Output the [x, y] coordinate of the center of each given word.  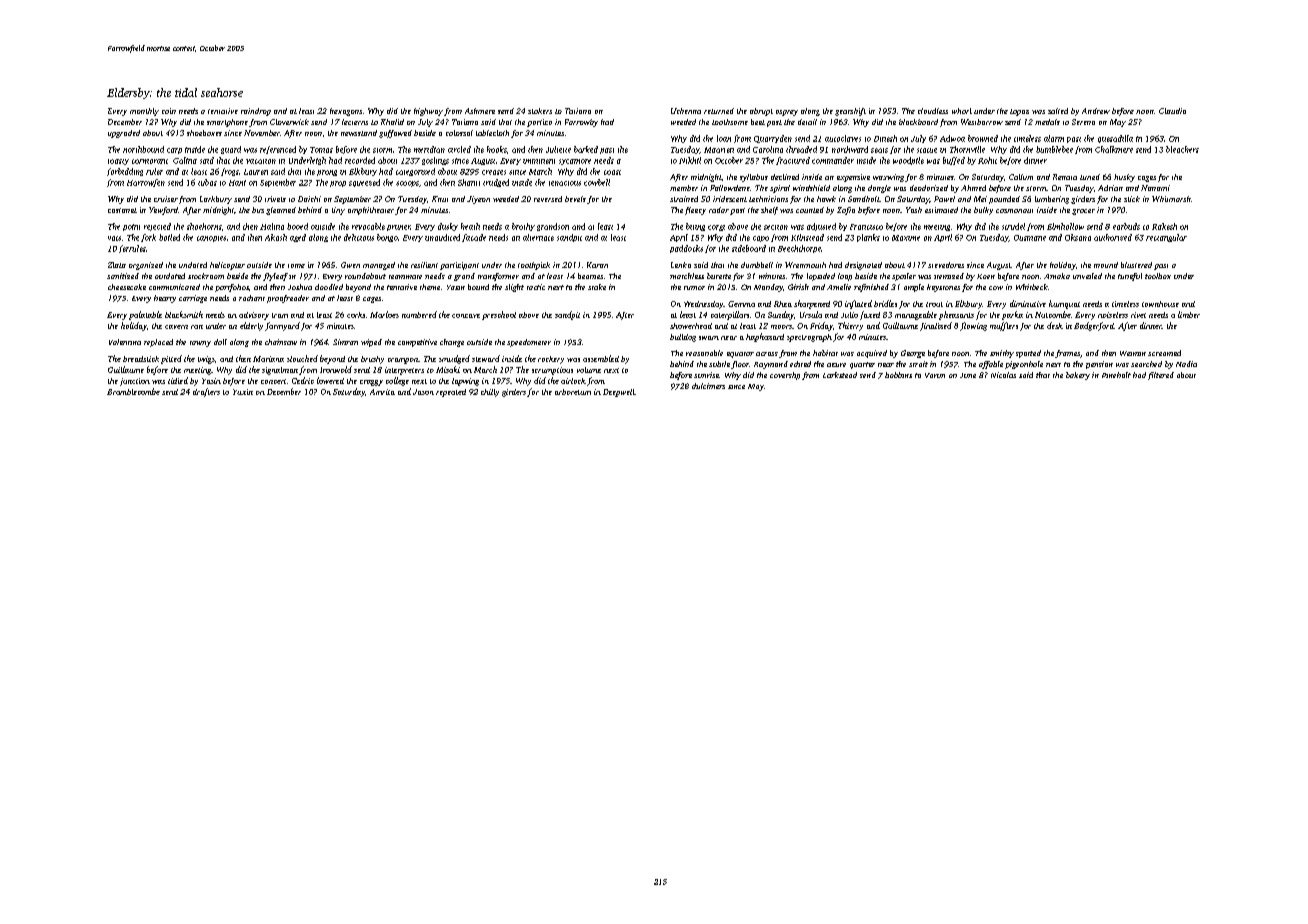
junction [135, 382]
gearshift [850, 112]
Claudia [1172, 111]
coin [169, 111]
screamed [1164, 353]
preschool [499, 315]
